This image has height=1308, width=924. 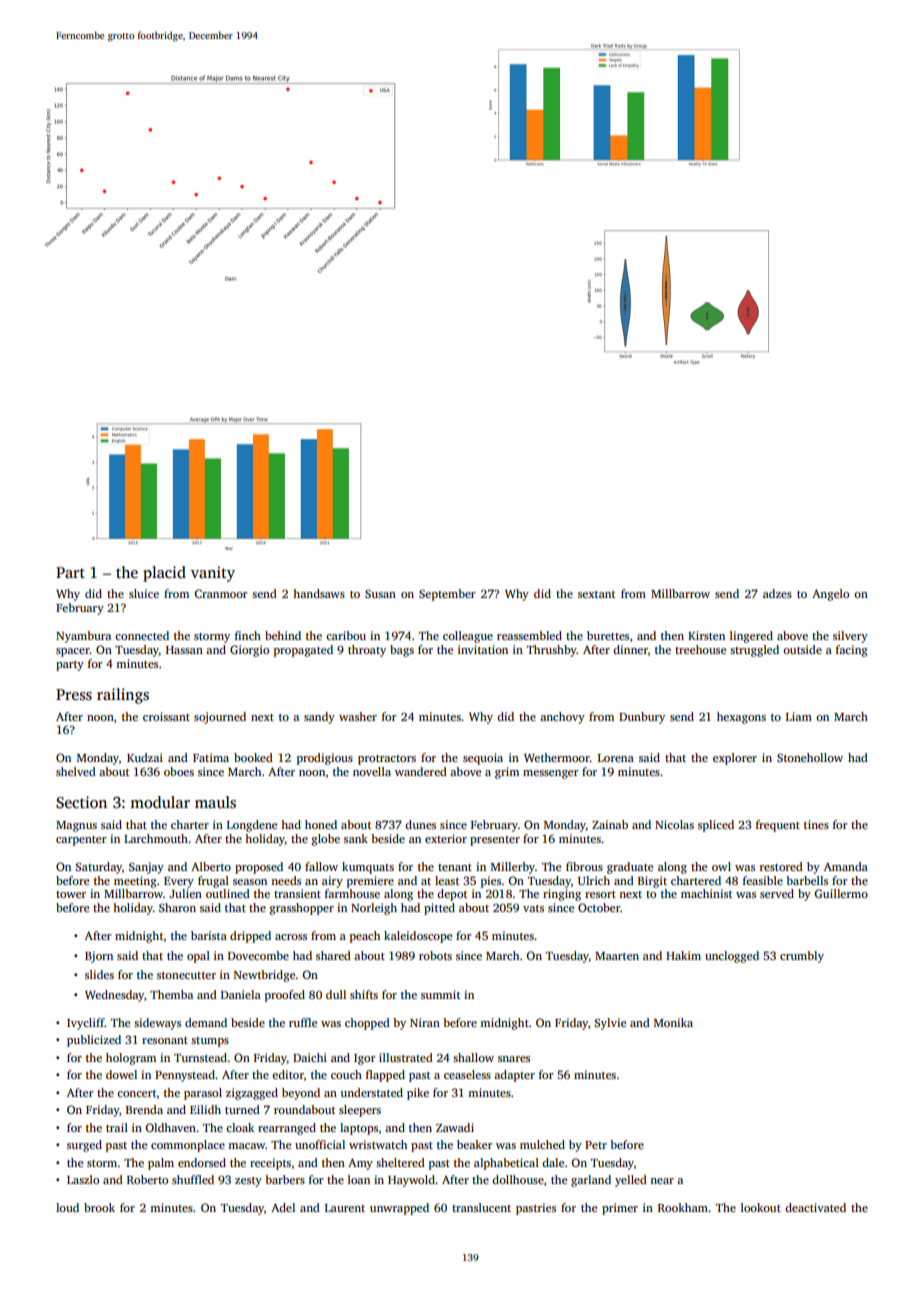 What do you see at coordinates (286, 880) in the image?
I see `needs` at bounding box center [286, 880].
